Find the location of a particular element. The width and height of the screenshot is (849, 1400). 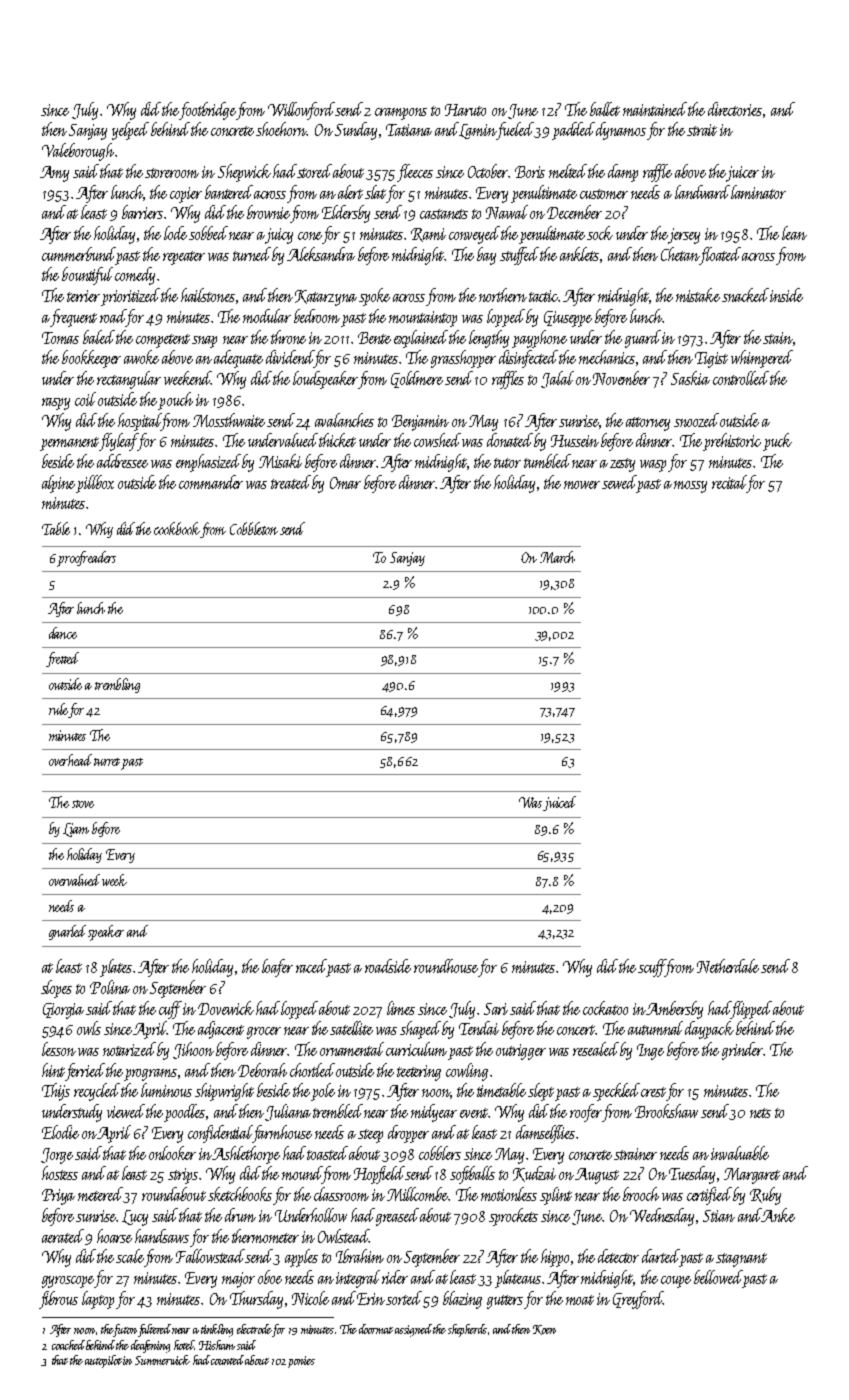

trembling is located at coordinates (117, 685).
